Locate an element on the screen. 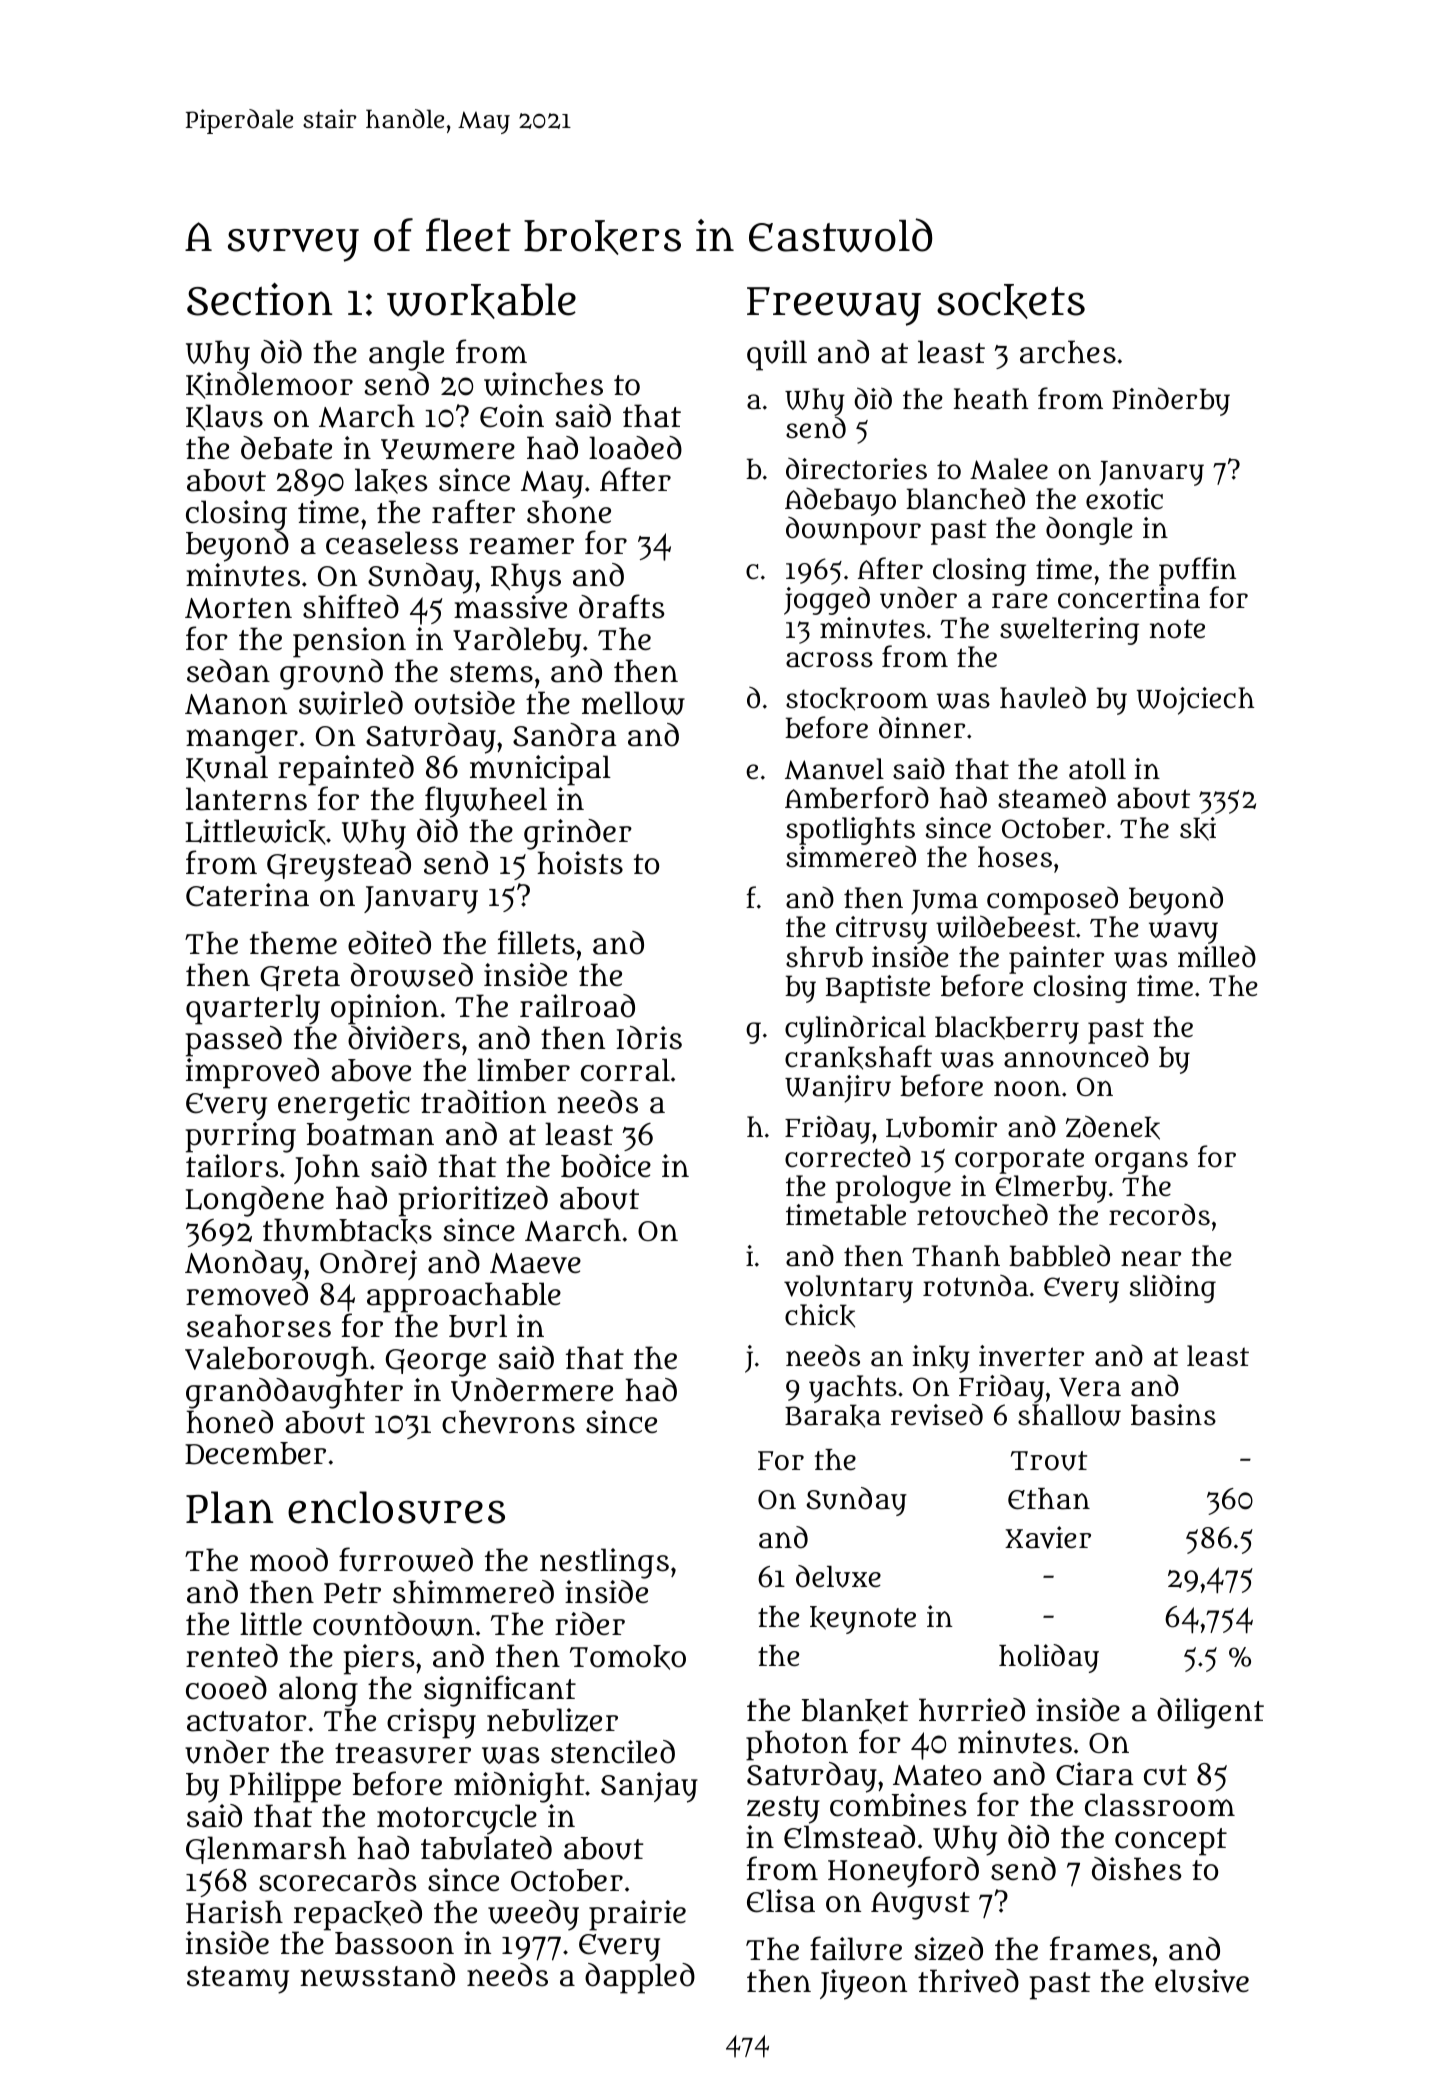 The width and height of the screenshot is (1450, 2100). newsstand is located at coordinates (377, 1975).
